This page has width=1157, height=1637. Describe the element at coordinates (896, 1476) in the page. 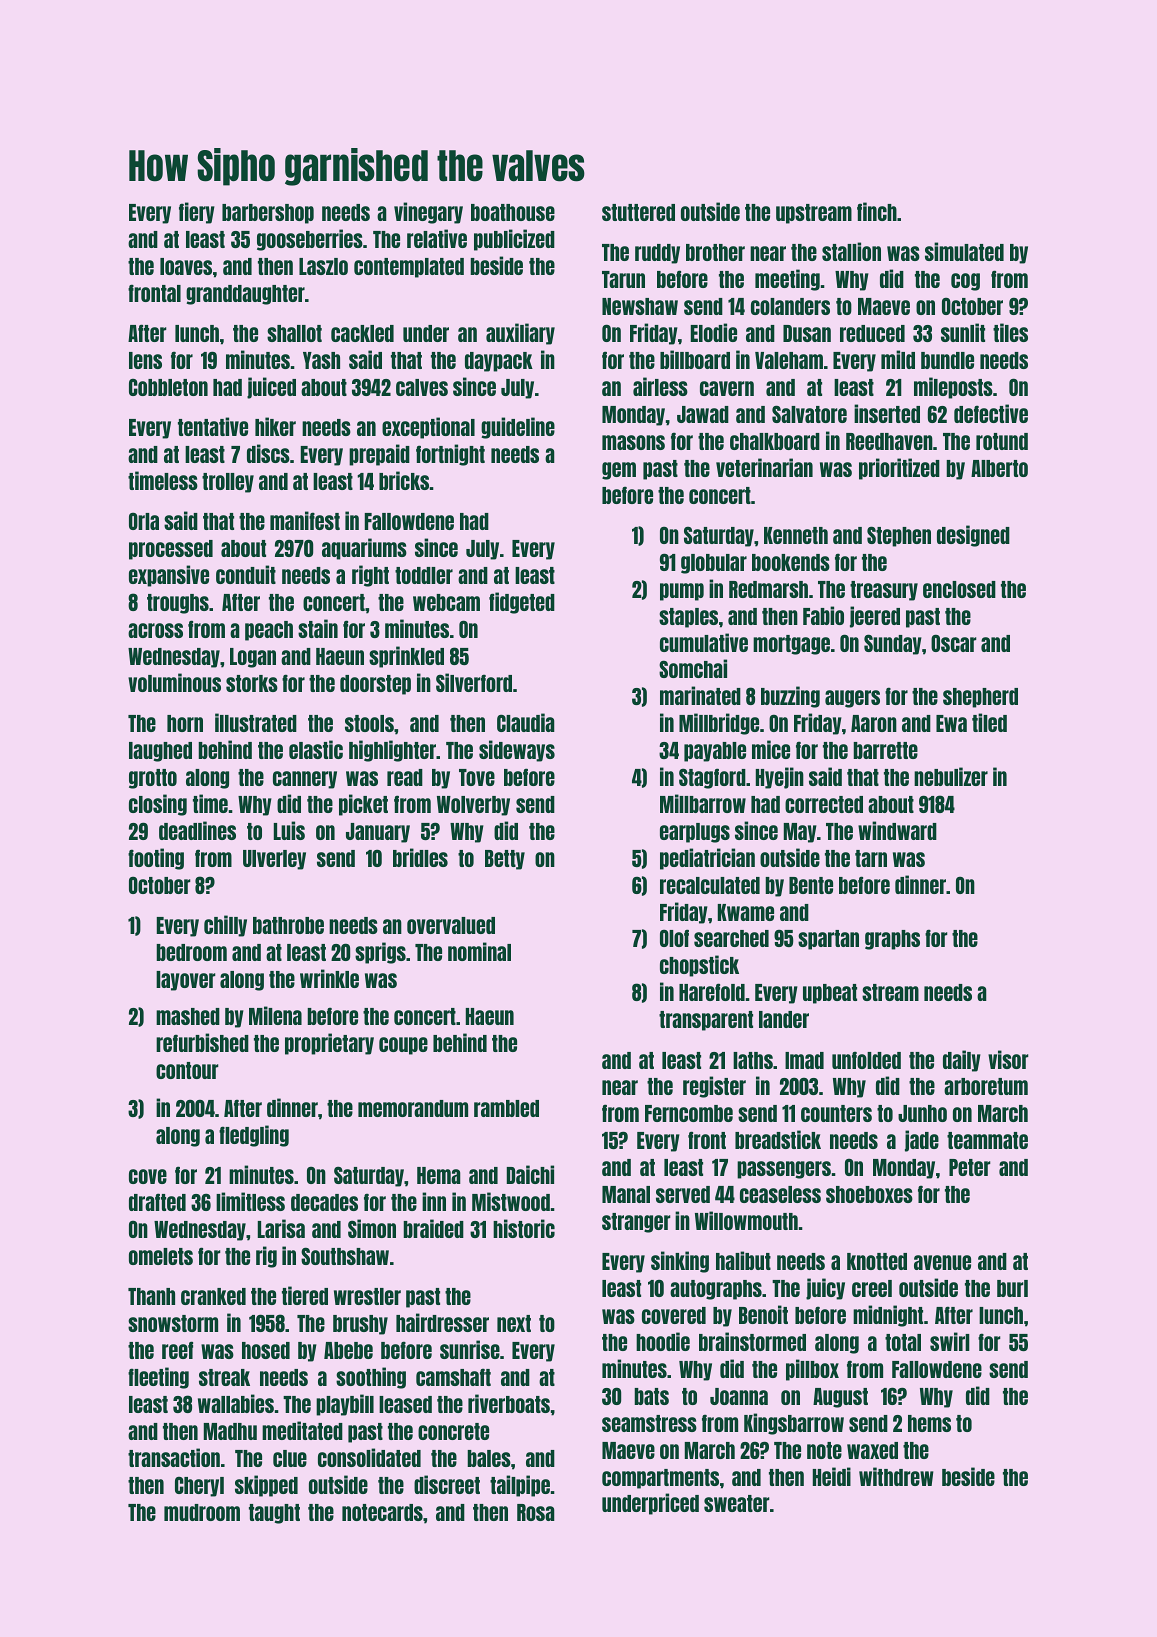

I see `withdrew` at that location.
